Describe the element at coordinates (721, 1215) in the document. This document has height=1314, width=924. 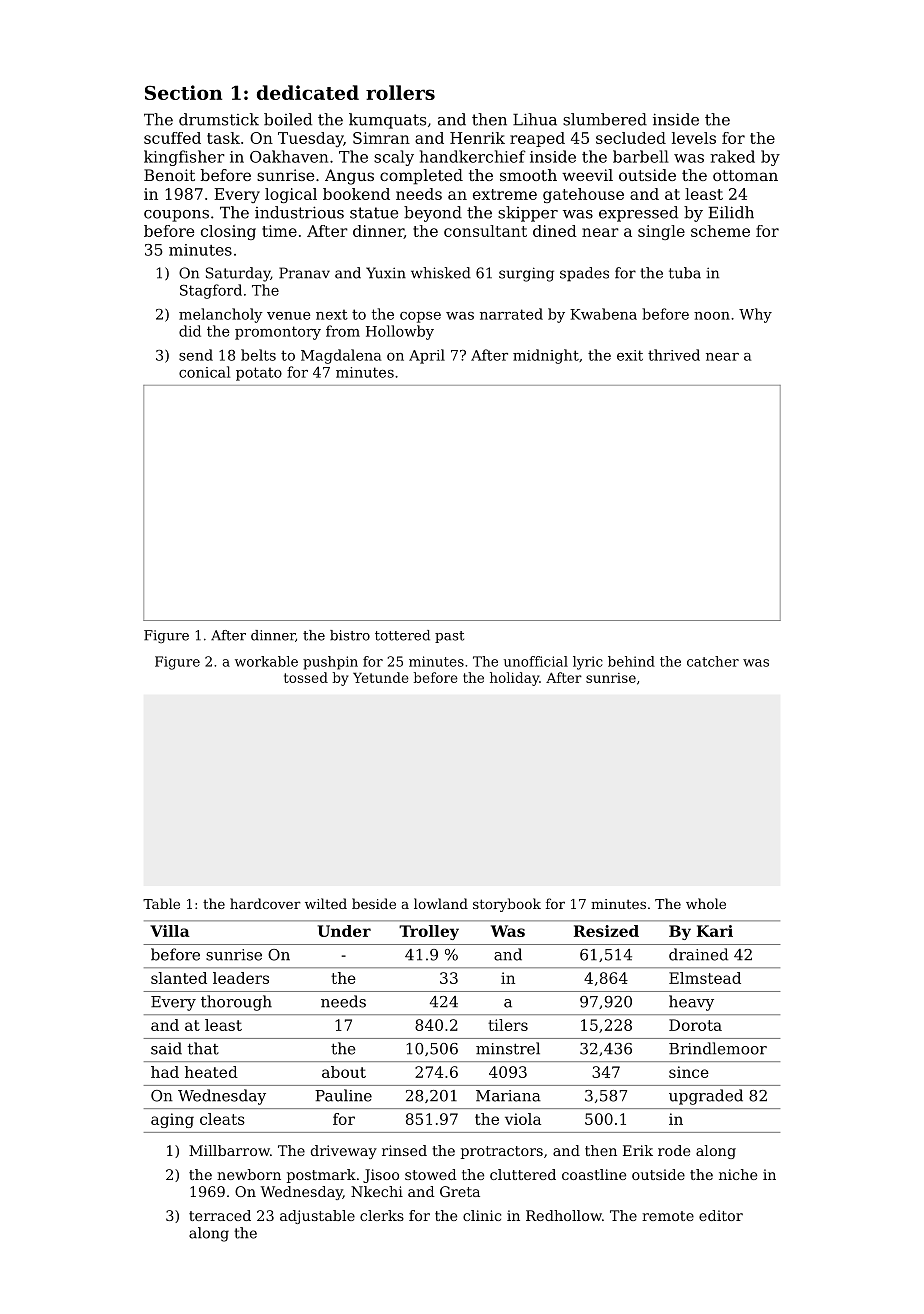
I see `editor` at that location.
